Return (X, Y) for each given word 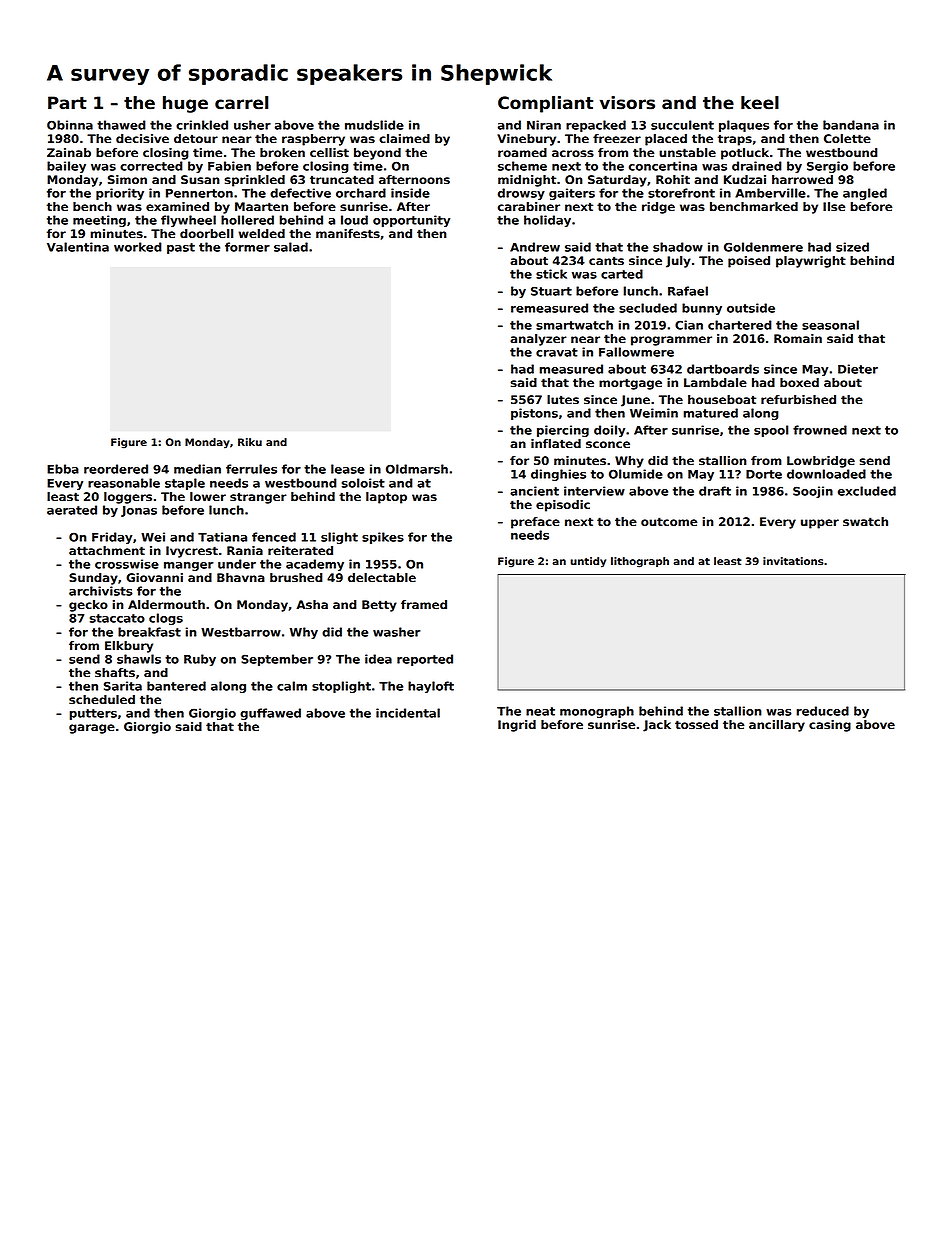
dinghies (558, 475)
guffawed (270, 714)
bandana (851, 125)
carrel (241, 103)
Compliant (545, 104)
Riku (250, 442)
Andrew (535, 247)
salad (291, 247)
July (678, 262)
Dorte (764, 474)
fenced (274, 537)
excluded (867, 491)
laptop (386, 498)
